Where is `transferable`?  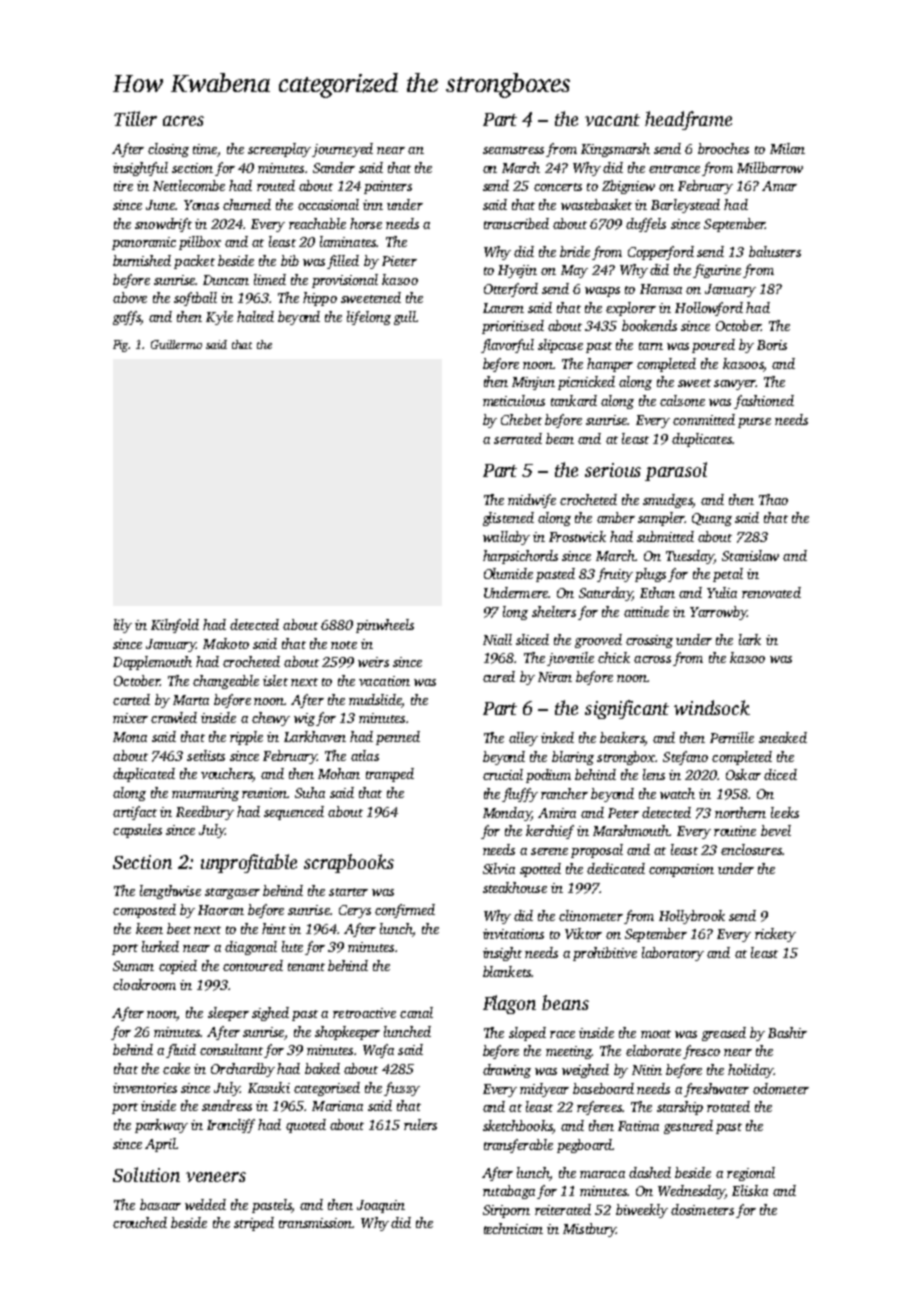 transferable is located at coordinates (518, 1146).
